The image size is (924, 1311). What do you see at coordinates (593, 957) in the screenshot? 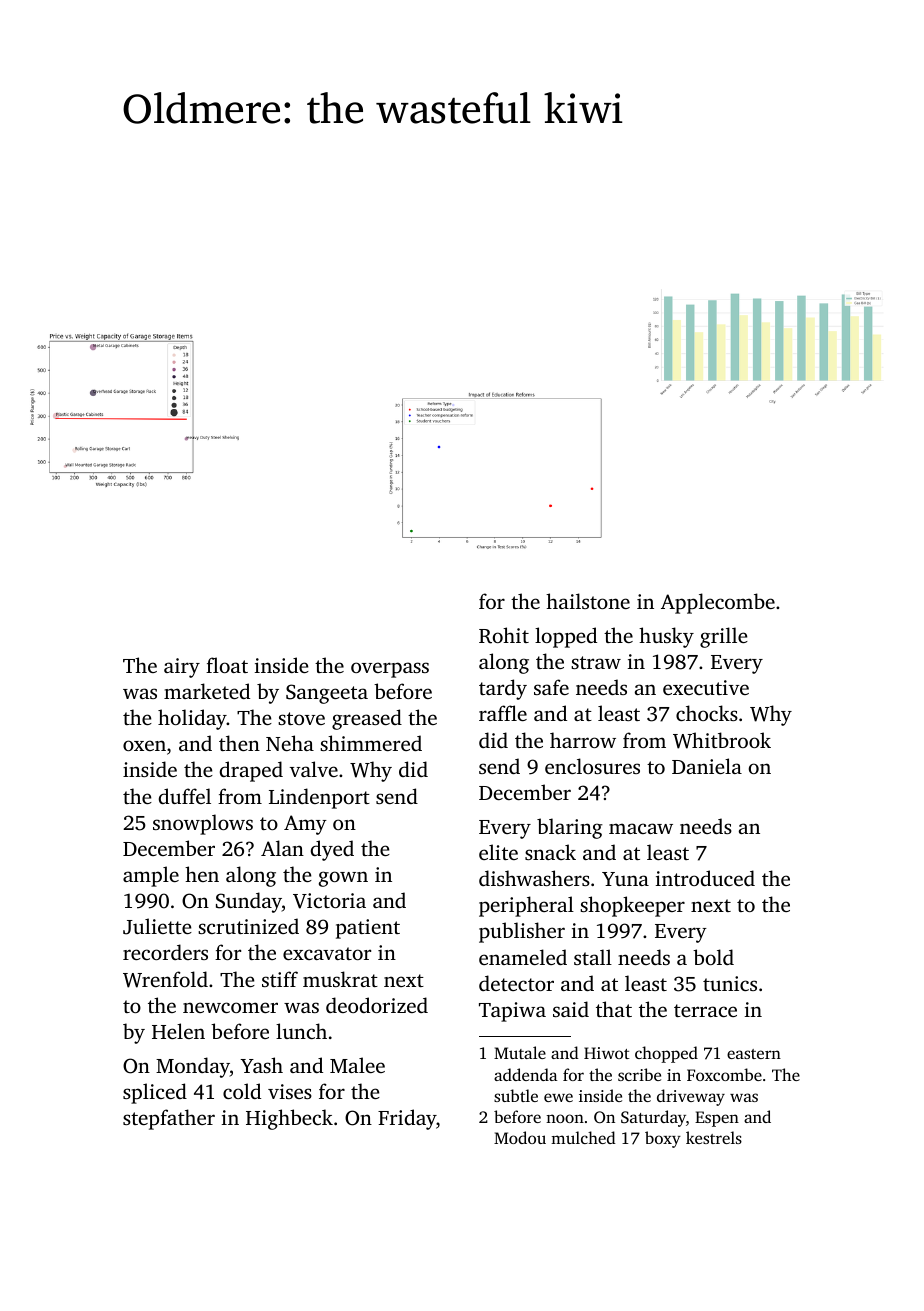
I see `stall` at bounding box center [593, 957].
